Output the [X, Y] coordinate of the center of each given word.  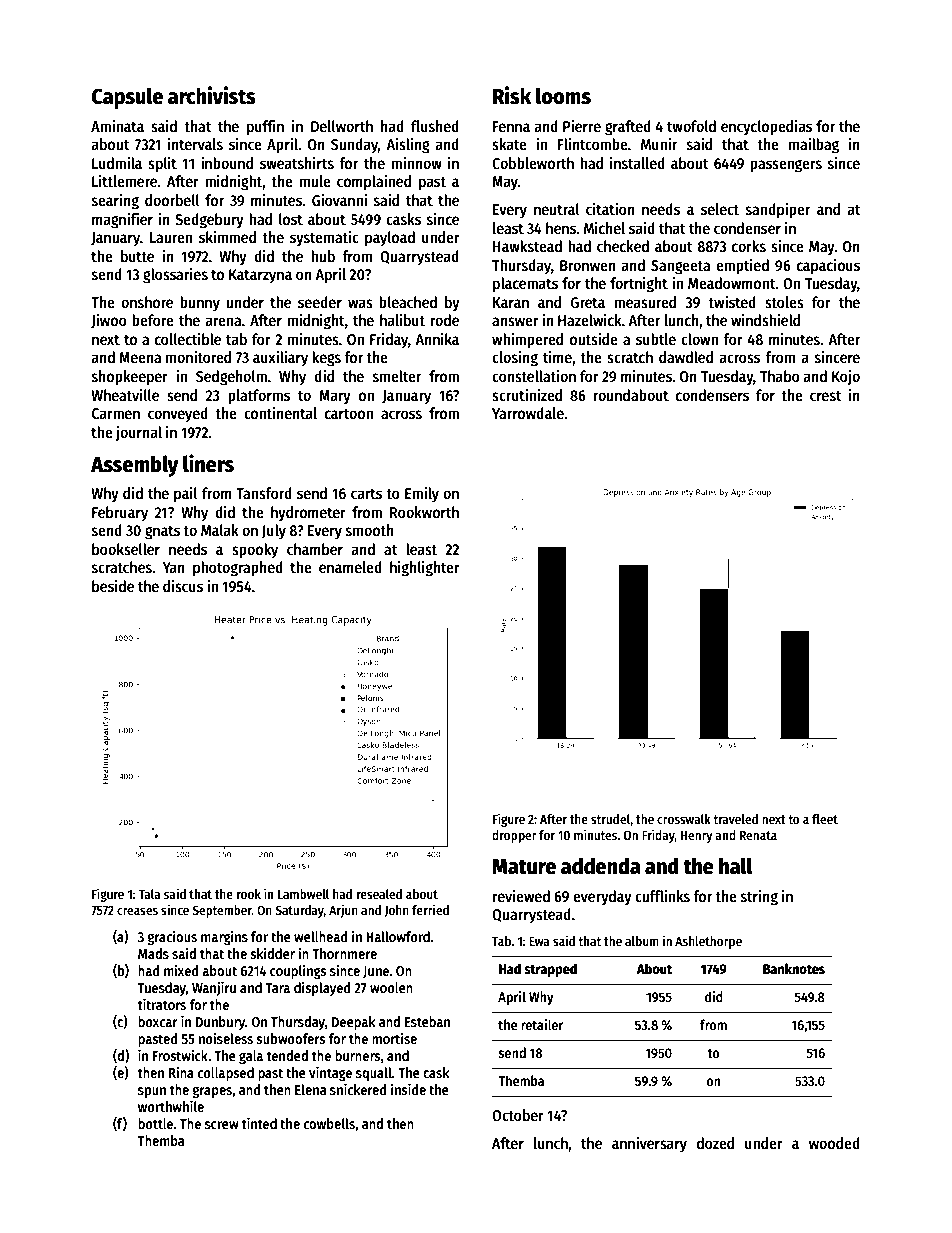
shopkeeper [130, 378]
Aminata [117, 125]
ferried [430, 909]
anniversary [649, 1144]
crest [826, 396]
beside [113, 585]
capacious [828, 266]
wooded [834, 1143]
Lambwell [303, 894]
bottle [155, 1123]
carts [366, 494]
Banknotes [794, 968]
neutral [557, 209]
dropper [514, 836]
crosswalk [684, 819]
